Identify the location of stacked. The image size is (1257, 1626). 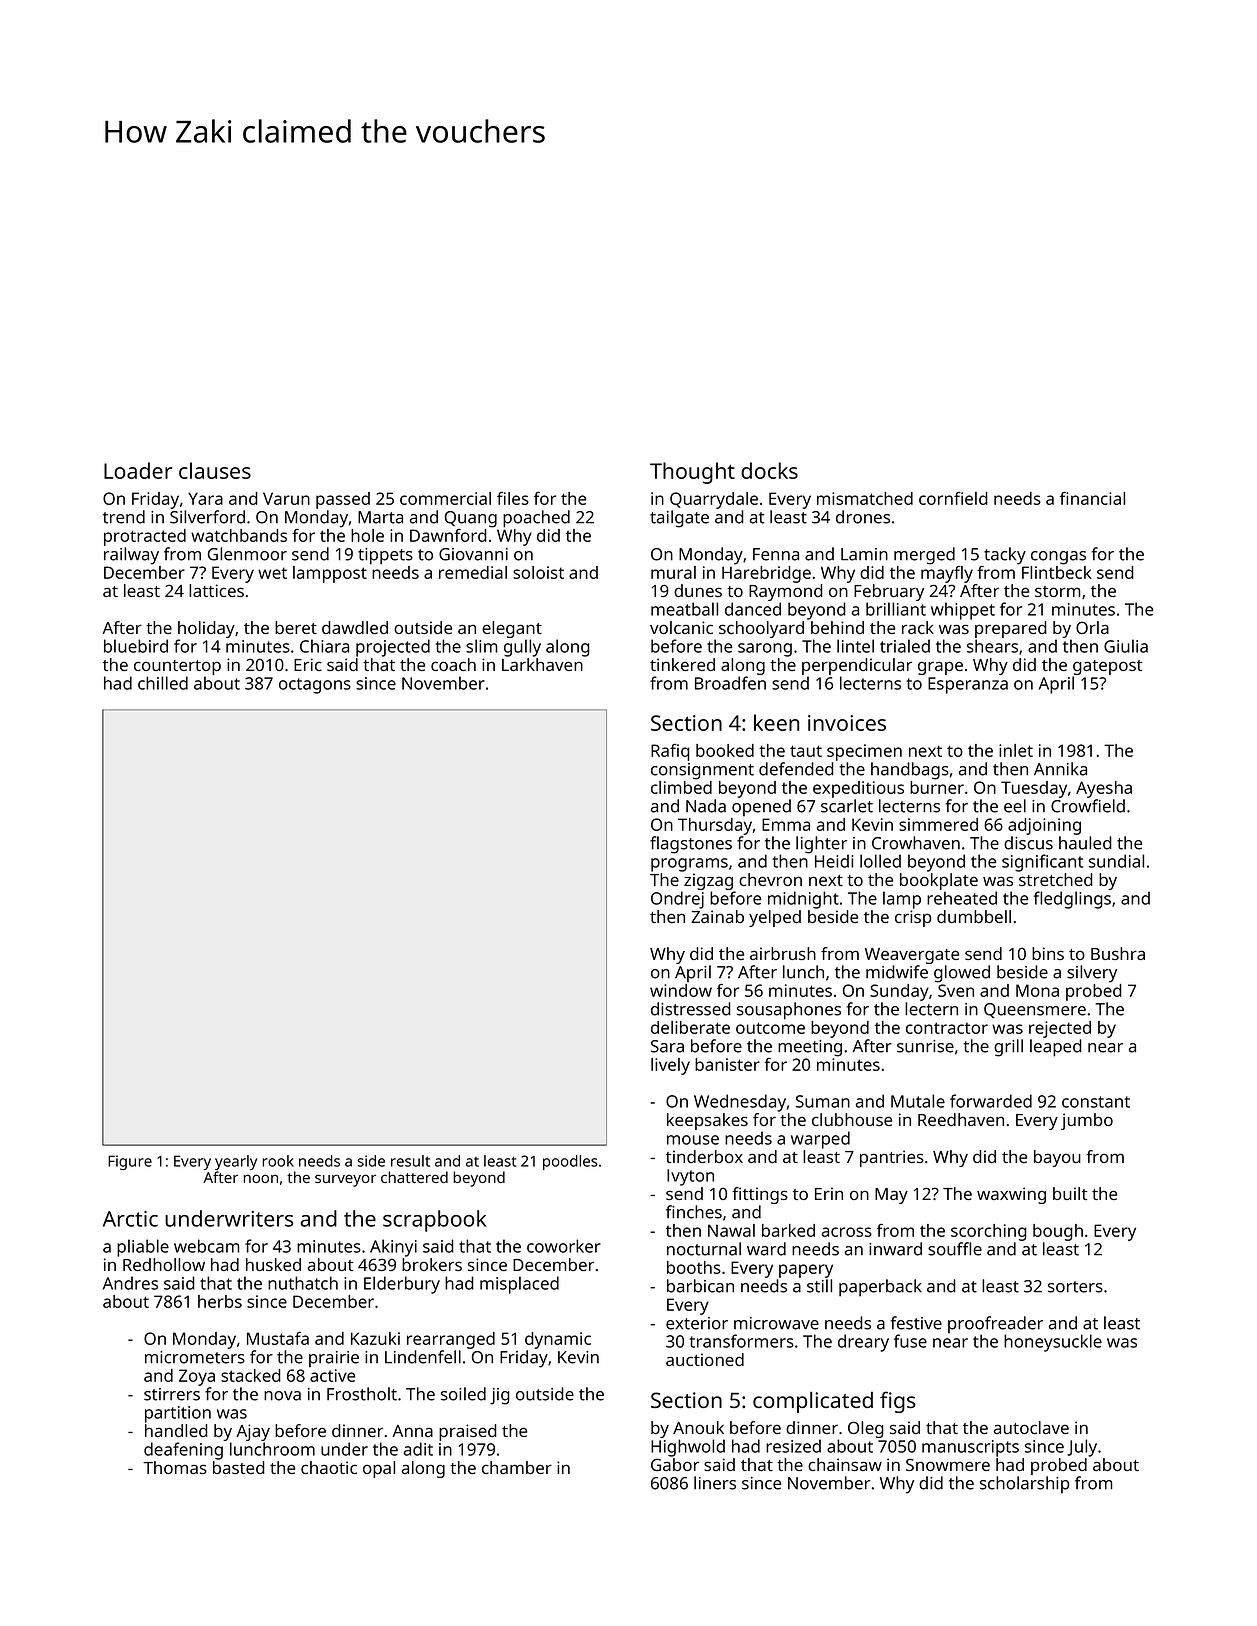
(251, 1375).
